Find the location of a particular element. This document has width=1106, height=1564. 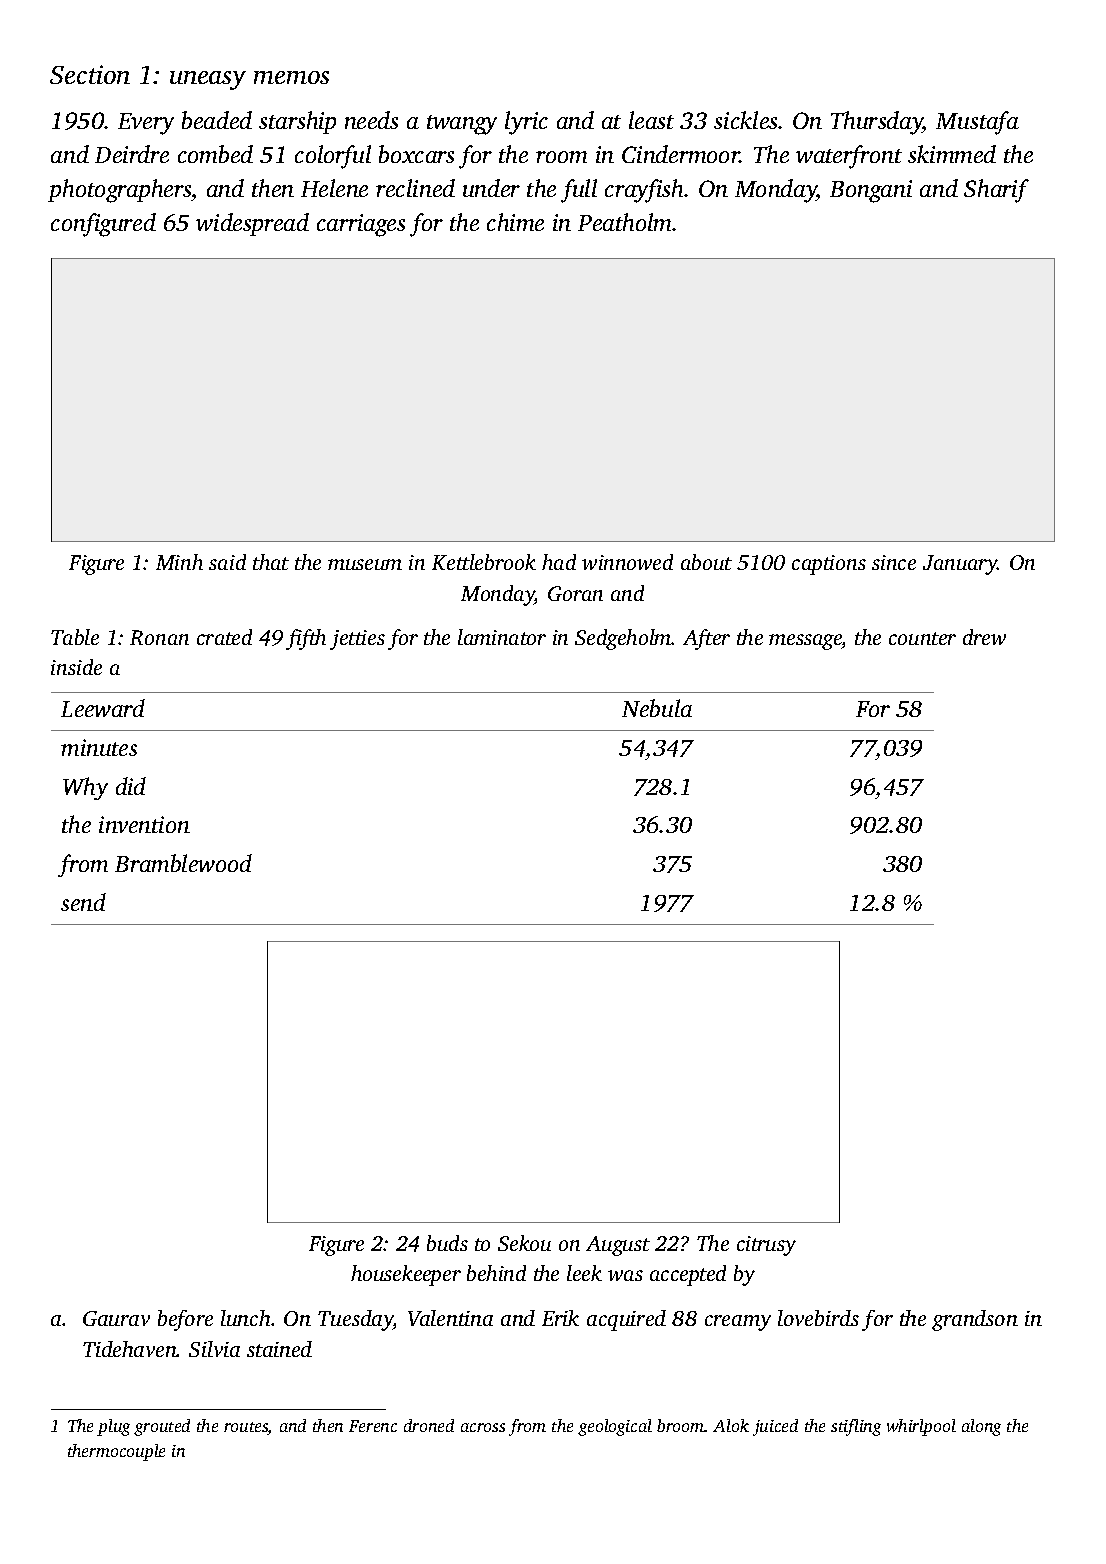

Minh is located at coordinates (179, 562).
